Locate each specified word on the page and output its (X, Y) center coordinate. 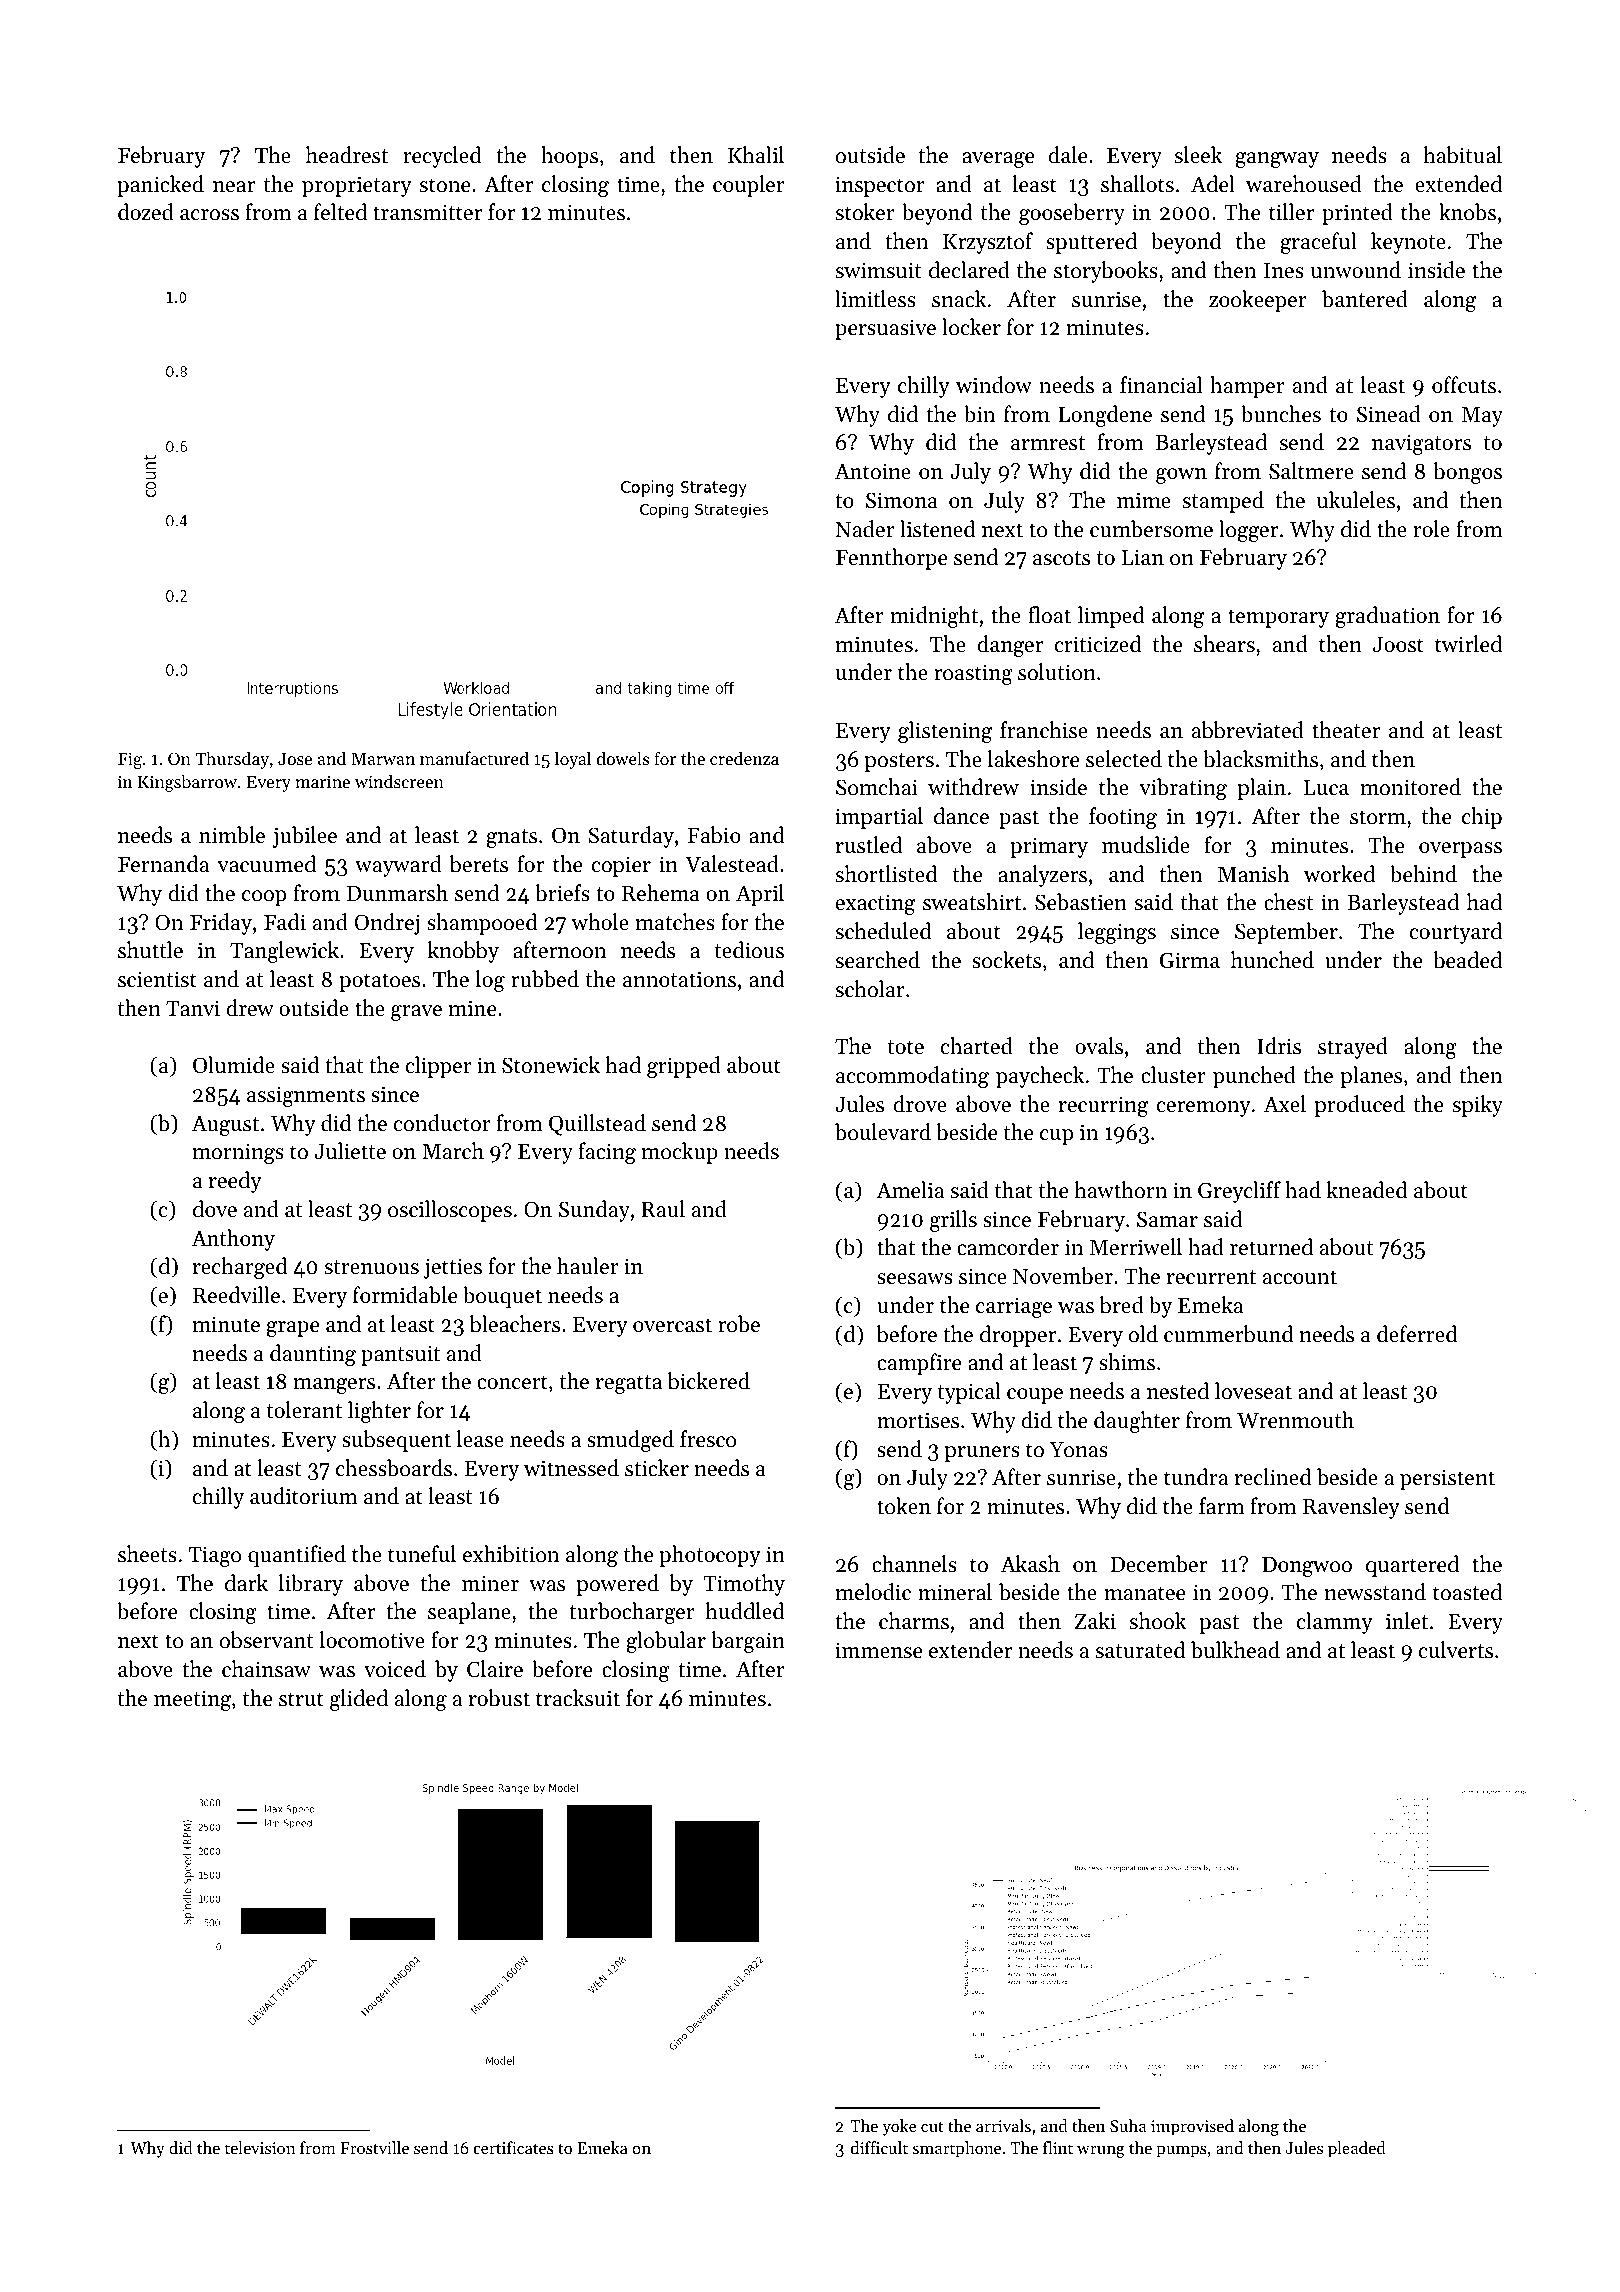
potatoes (379, 982)
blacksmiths (1260, 759)
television (260, 2147)
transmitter (427, 212)
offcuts (1464, 385)
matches (675, 922)
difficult (879, 2147)
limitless (875, 299)
